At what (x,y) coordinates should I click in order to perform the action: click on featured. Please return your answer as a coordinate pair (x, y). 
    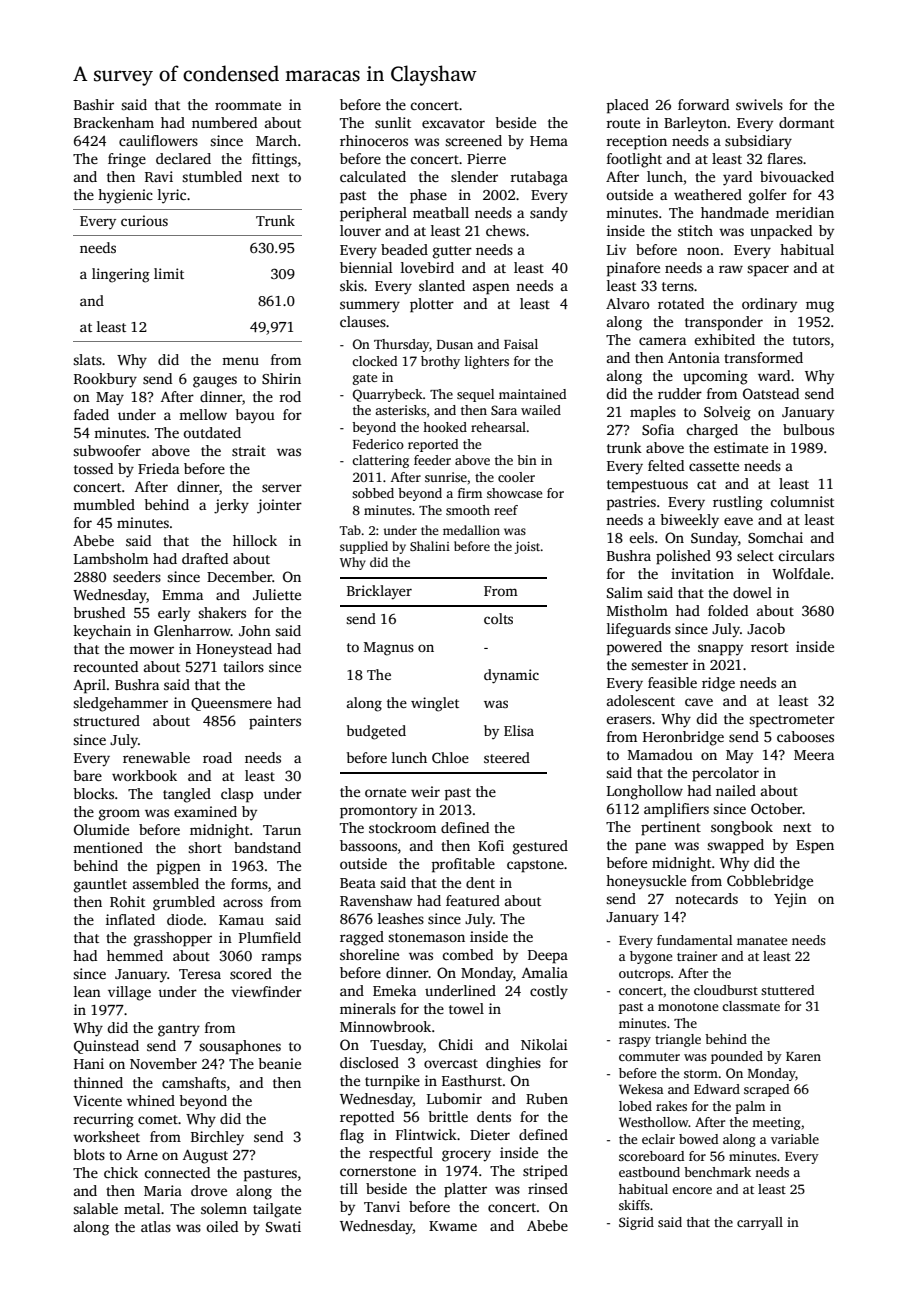
    Looking at the image, I should click on (473, 900).
